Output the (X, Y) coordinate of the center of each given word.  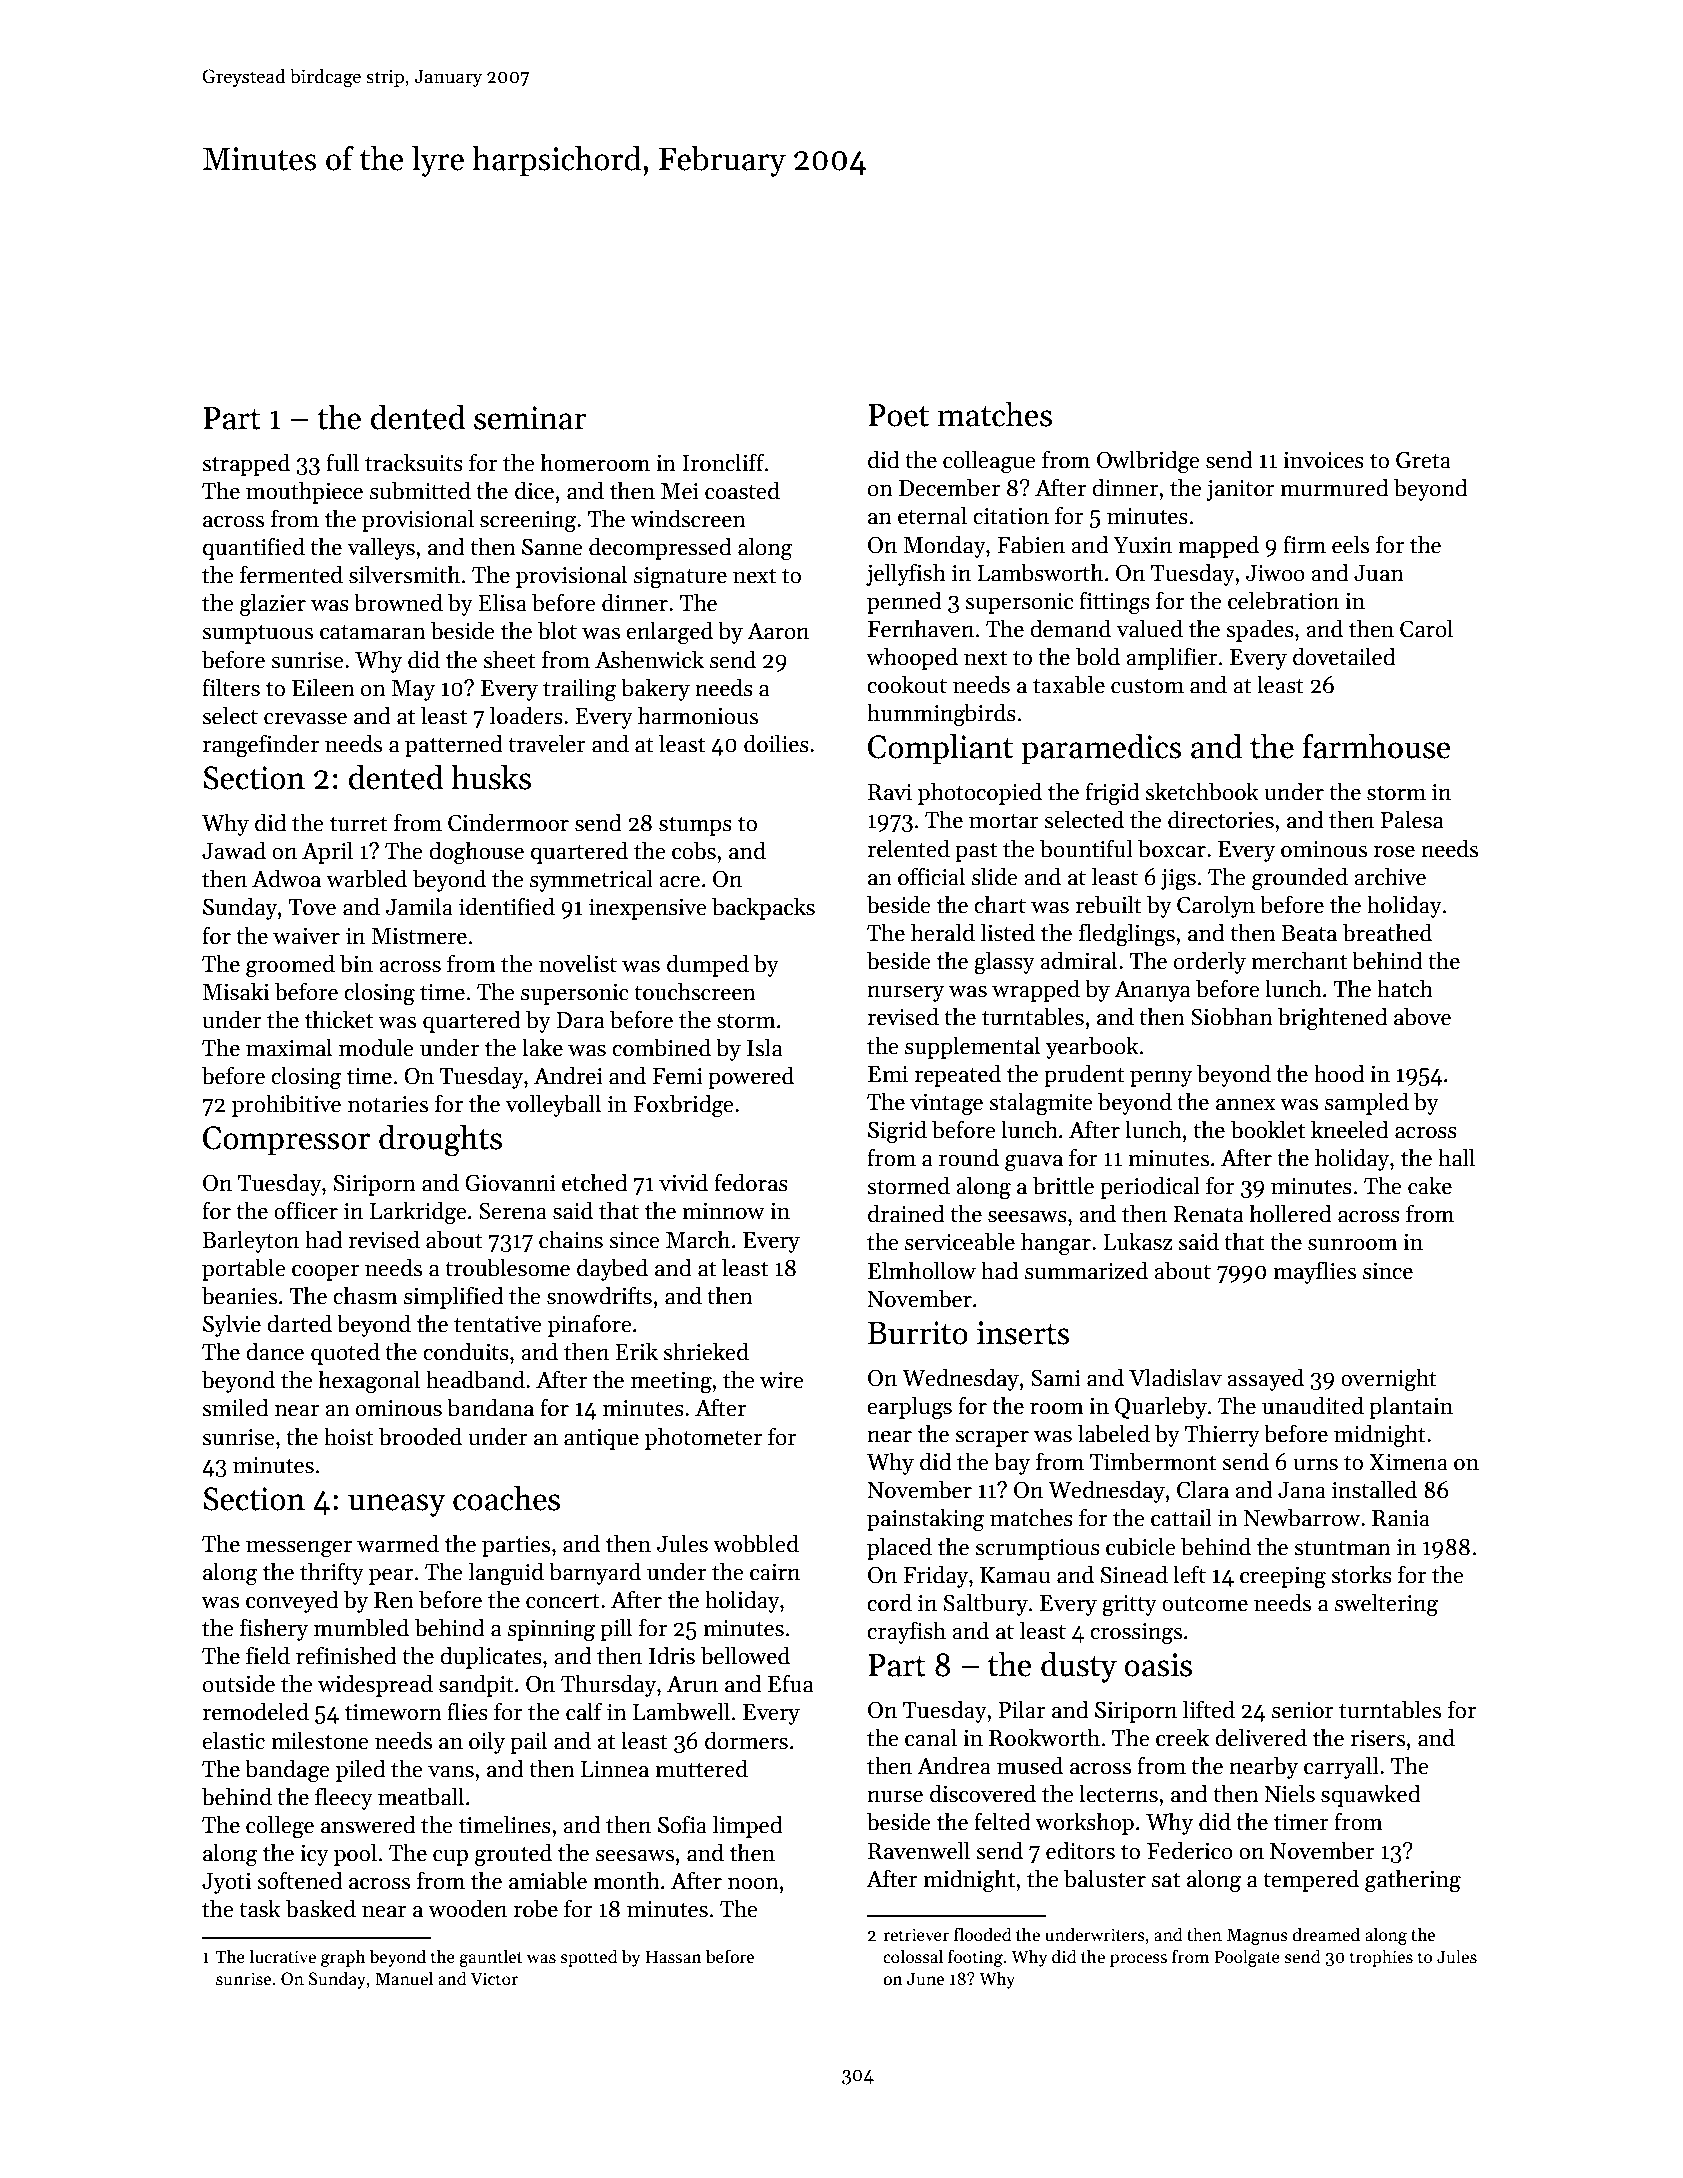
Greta (1423, 460)
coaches (506, 1498)
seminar (530, 418)
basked (321, 1908)
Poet (898, 415)
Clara (1203, 1489)
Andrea (954, 1765)
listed (1008, 932)
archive (1390, 876)
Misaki (236, 991)
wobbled (756, 1543)
